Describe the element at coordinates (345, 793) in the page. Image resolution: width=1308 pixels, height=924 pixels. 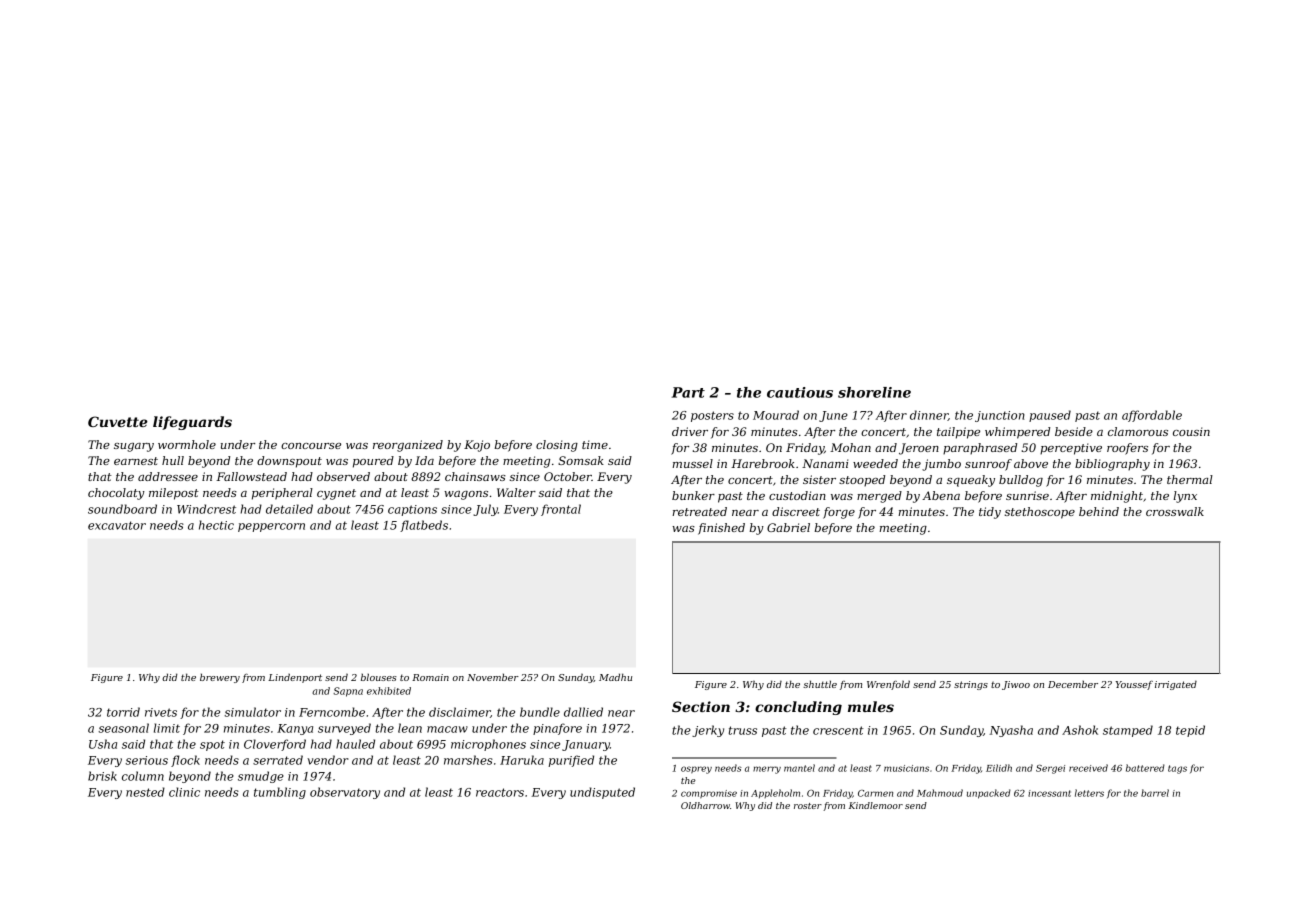
I see `observatory` at that location.
